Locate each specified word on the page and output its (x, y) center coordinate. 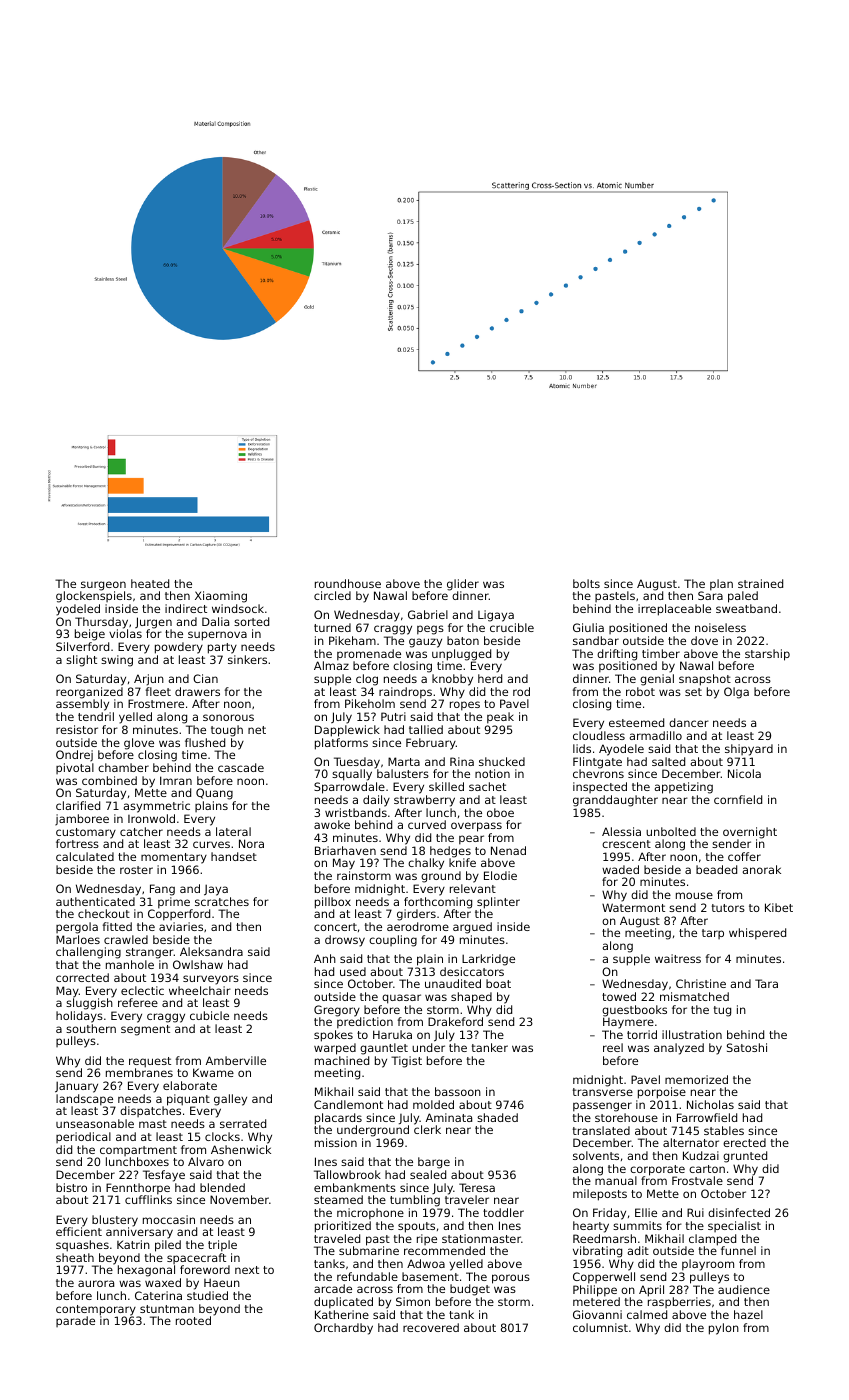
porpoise (662, 1093)
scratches (222, 901)
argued (472, 928)
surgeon (103, 586)
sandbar (596, 640)
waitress (678, 958)
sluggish (89, 1004)
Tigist (406, 1062)
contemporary (96, 1310)
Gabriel (428, 614)
